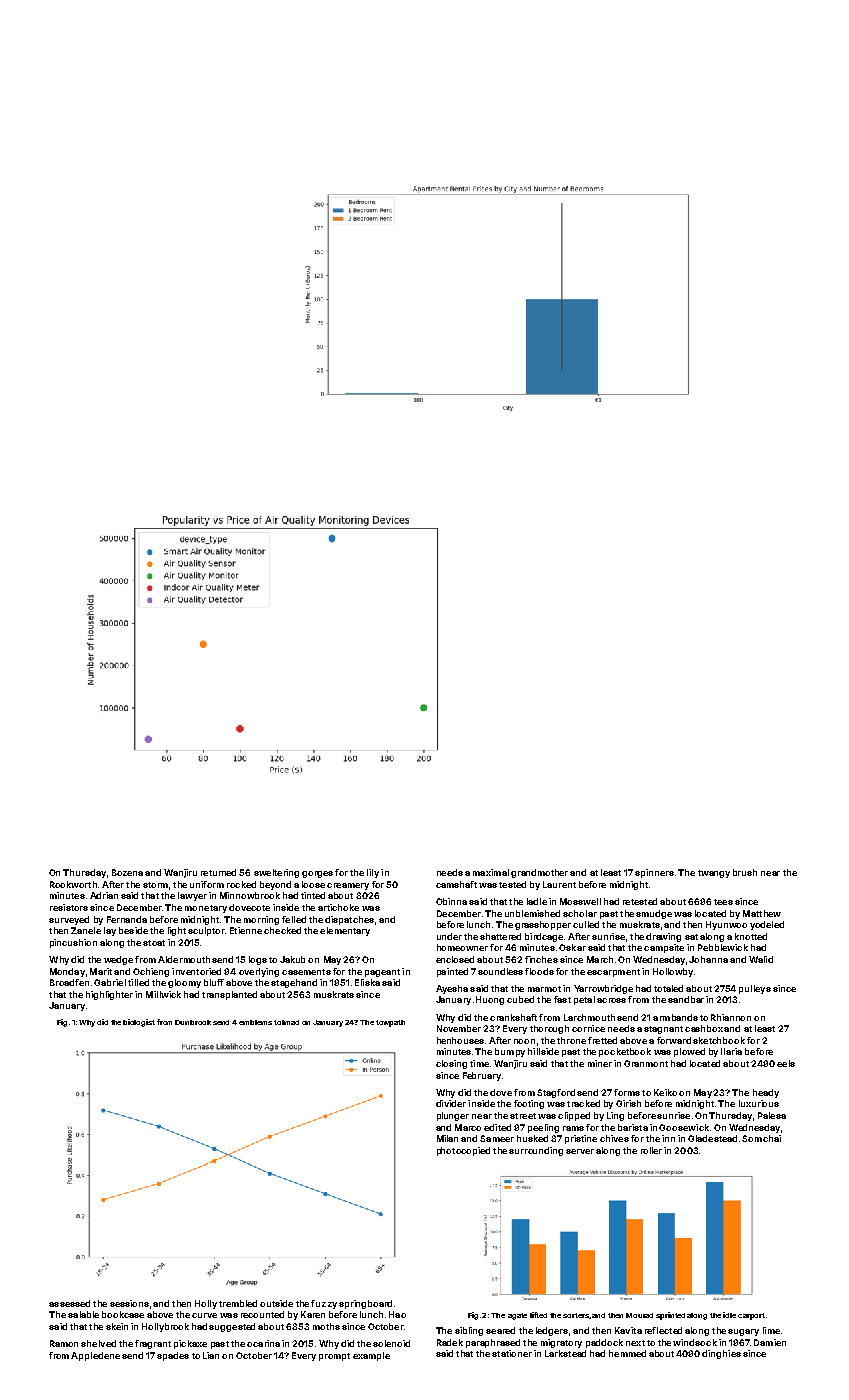 The image size is (849, 1400). I want to click on roller, so click(651, 1150).
